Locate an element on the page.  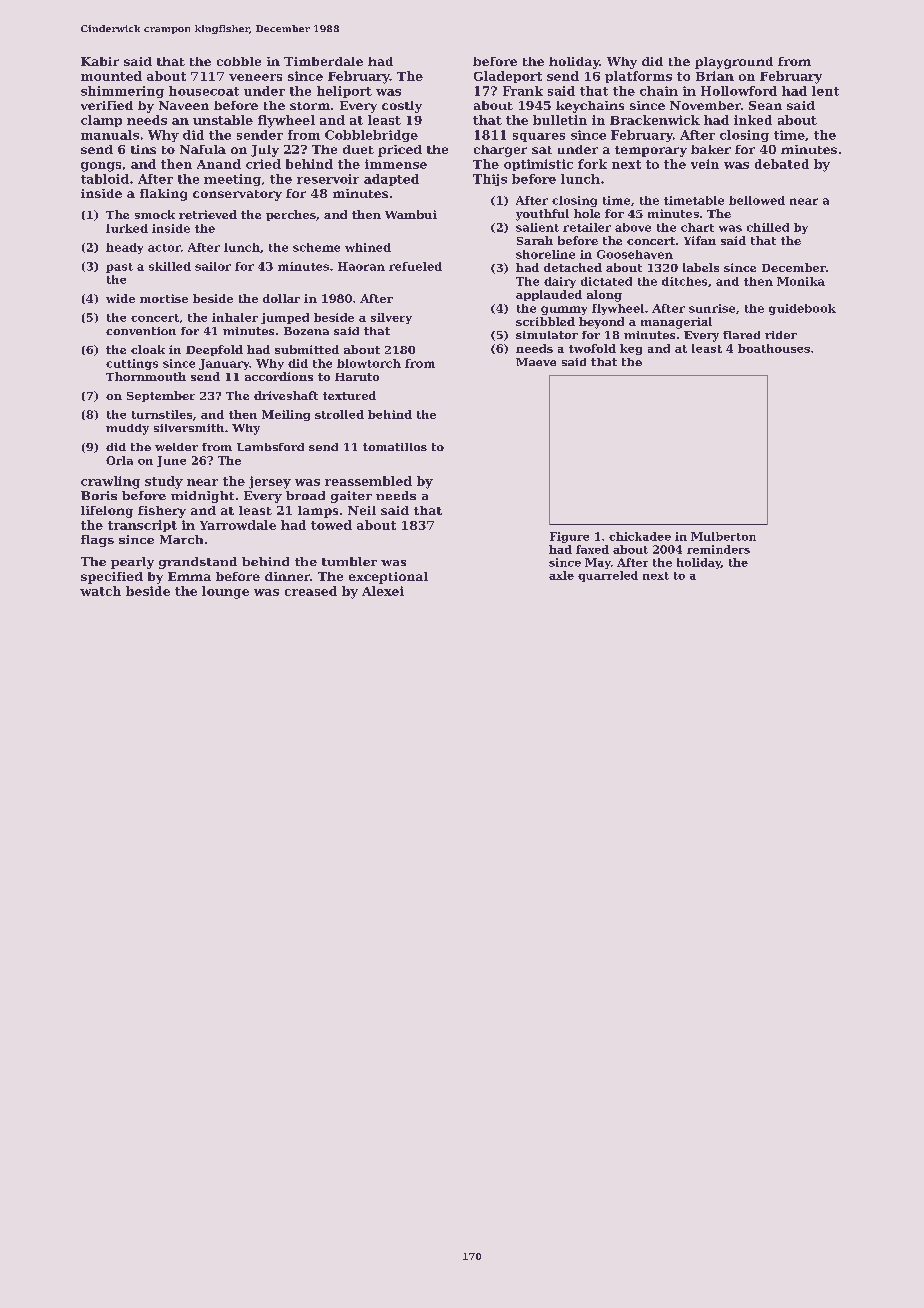
reminders is located at coordinates (718, 549).
